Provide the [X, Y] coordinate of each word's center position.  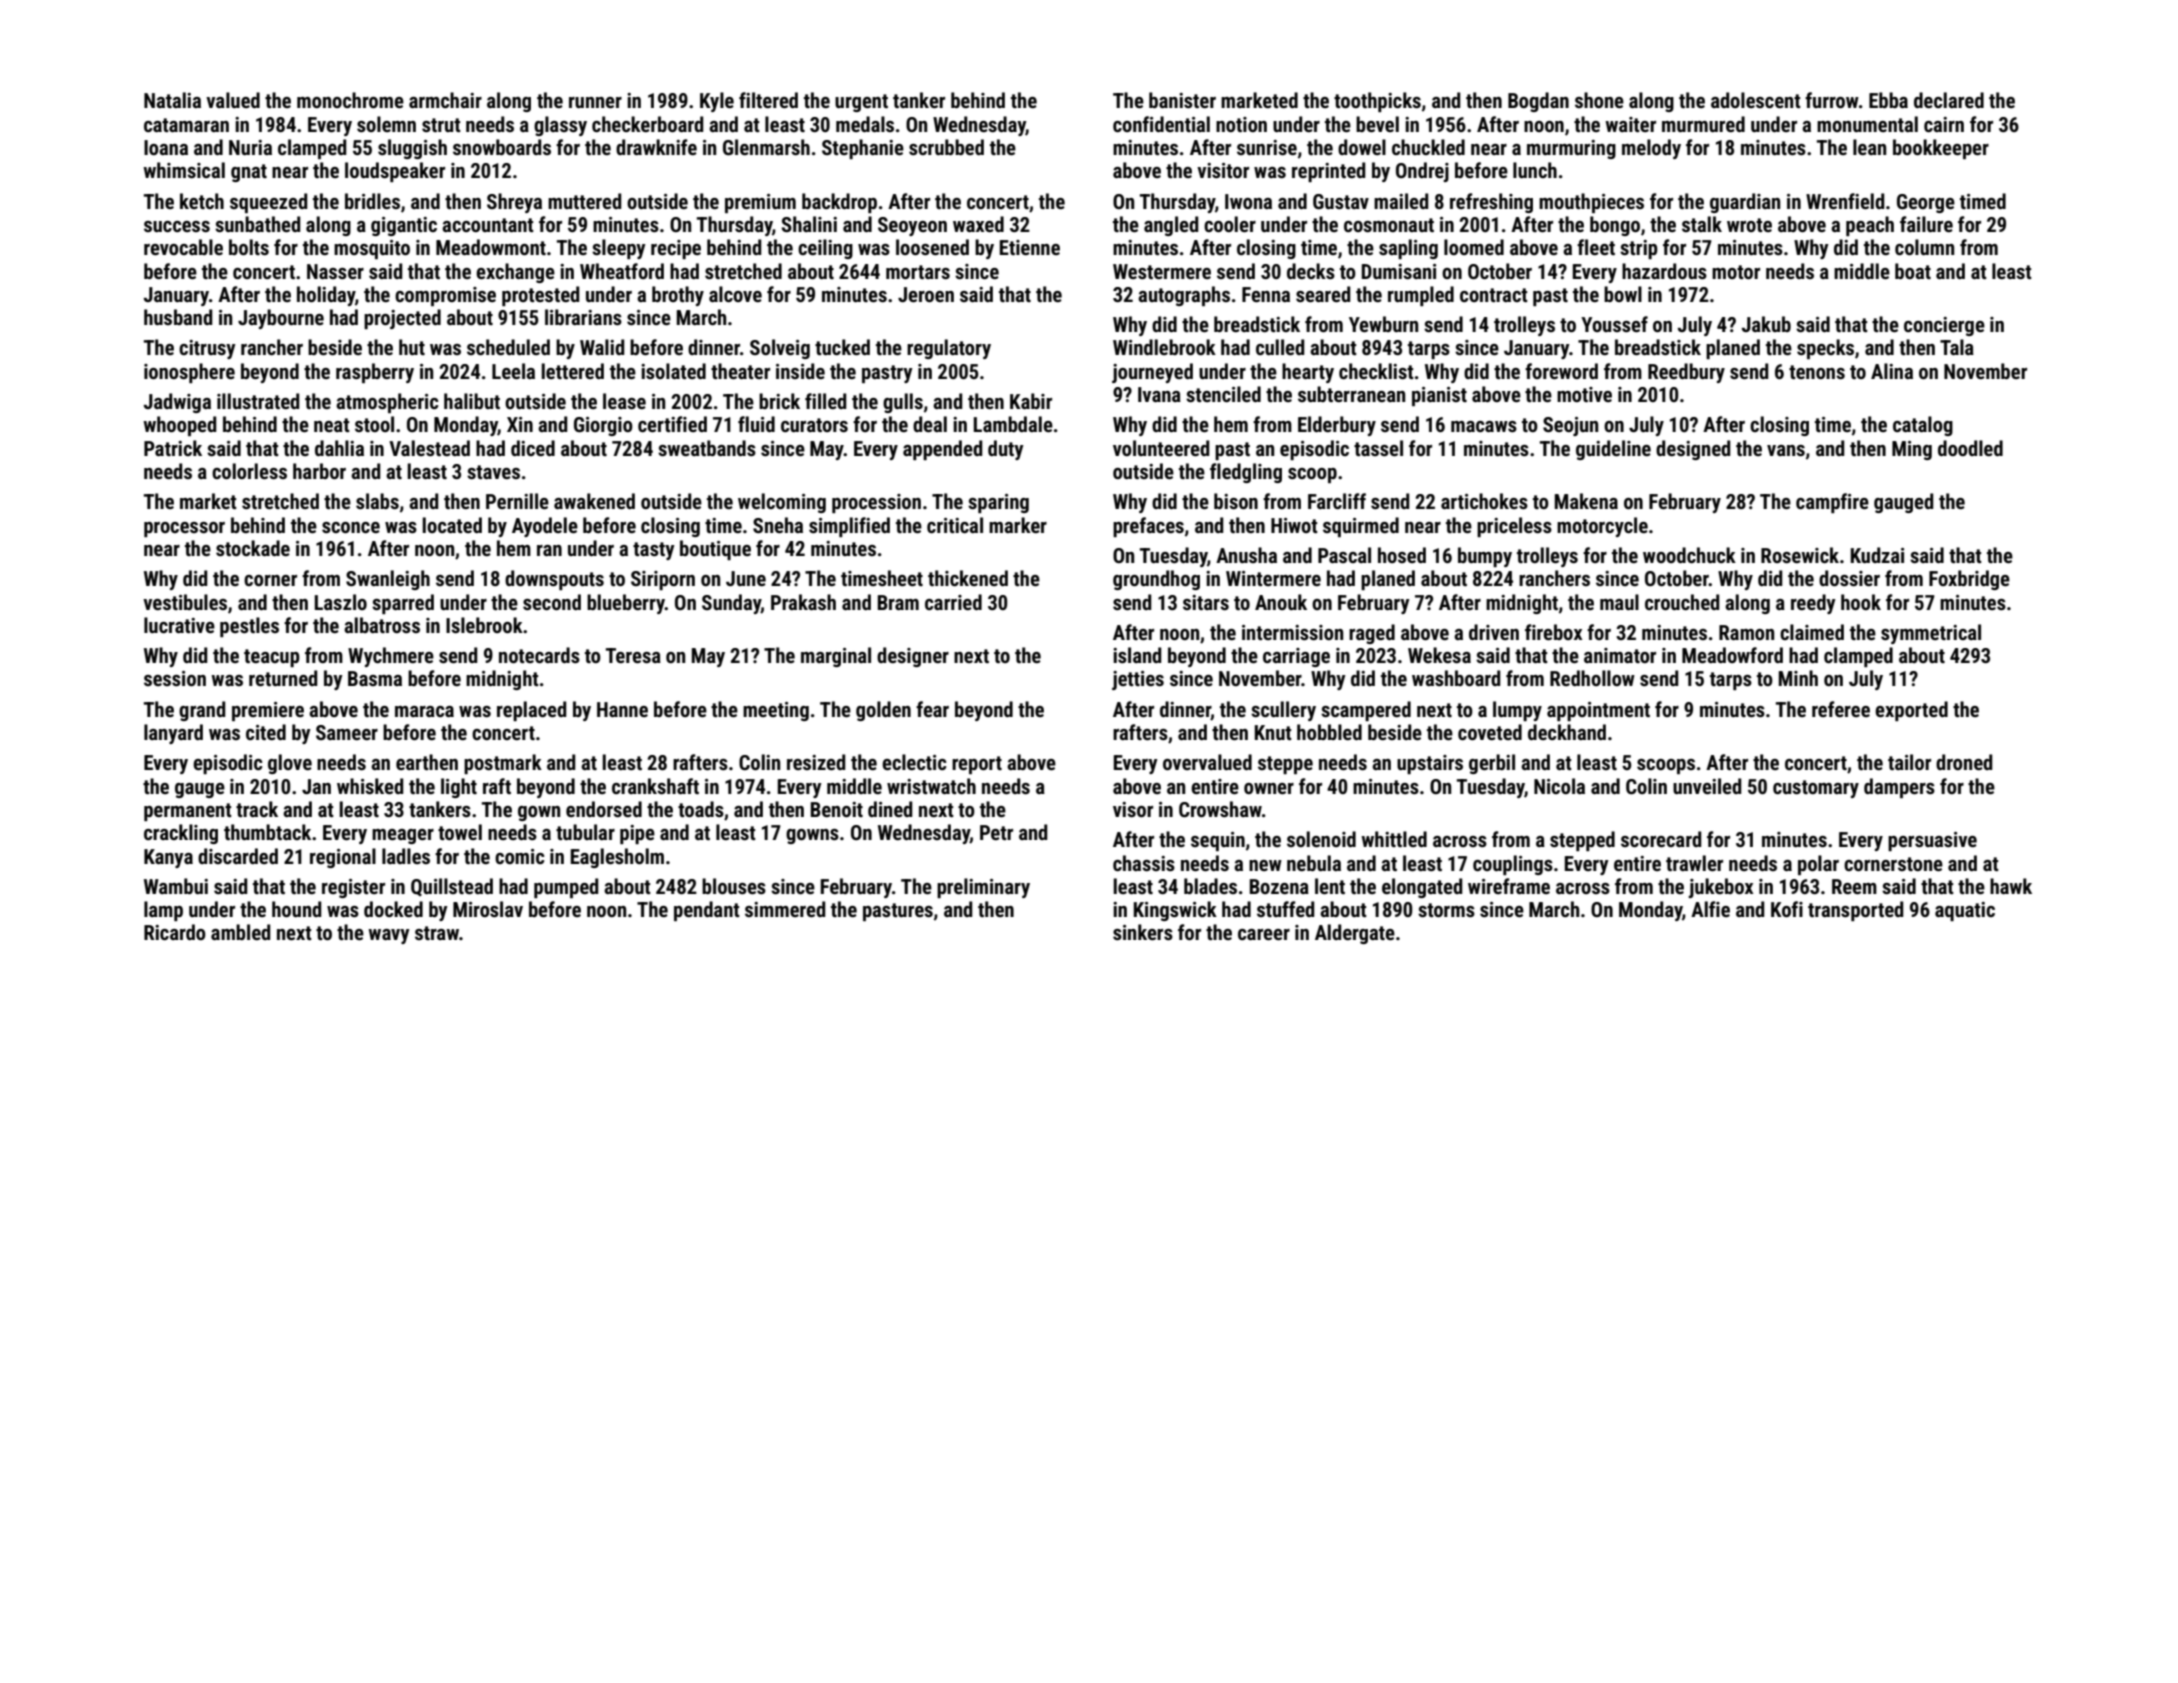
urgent [861, 103]
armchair [445, 100]
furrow [1832, 100]
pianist [1439, 396]
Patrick [173, 448]
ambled [240, 932]
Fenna [1266, 294]
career [1264, 934]
